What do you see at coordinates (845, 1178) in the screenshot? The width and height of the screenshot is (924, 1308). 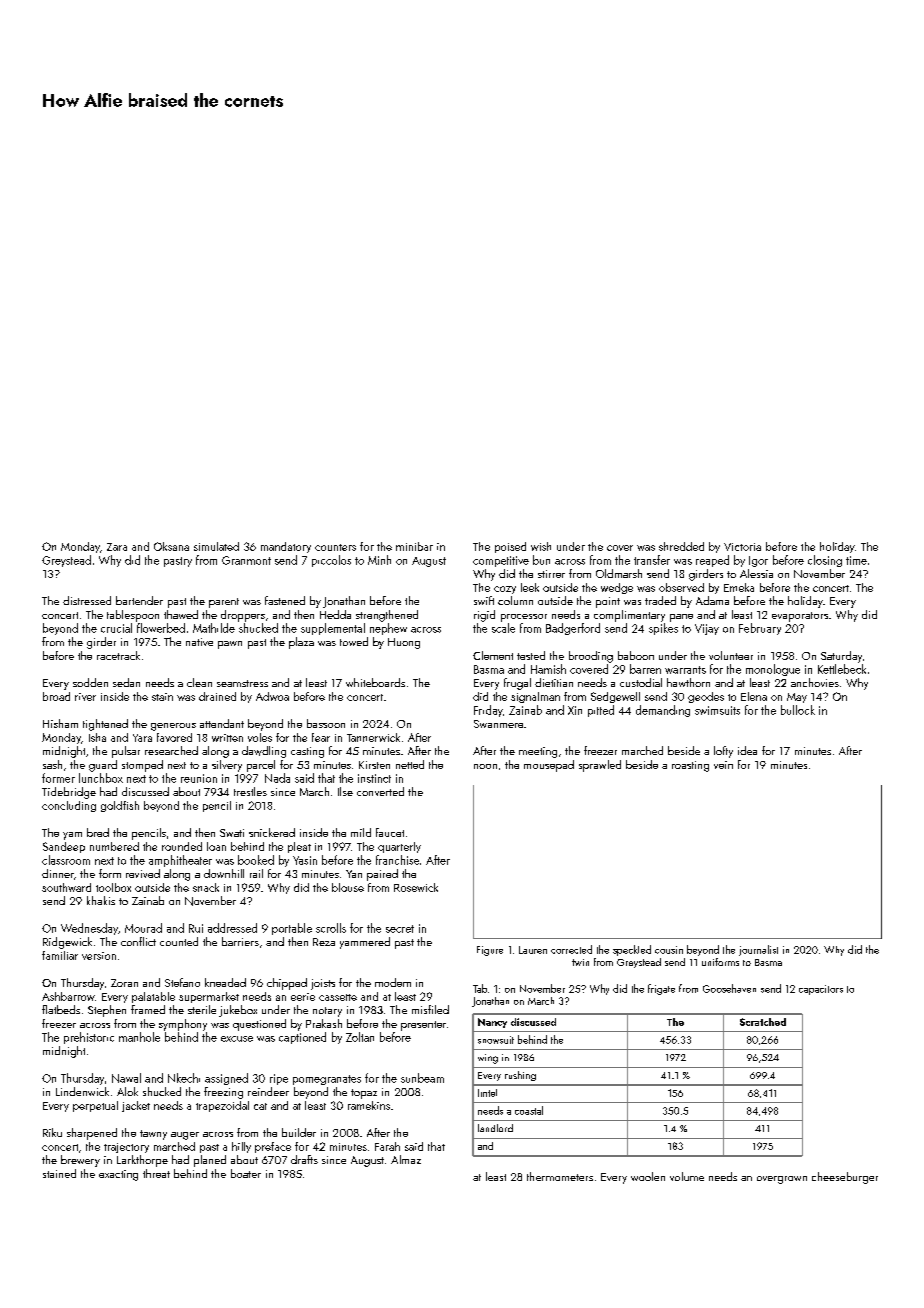 I see `cheeseburger` at bounding box center [845, 1178].
